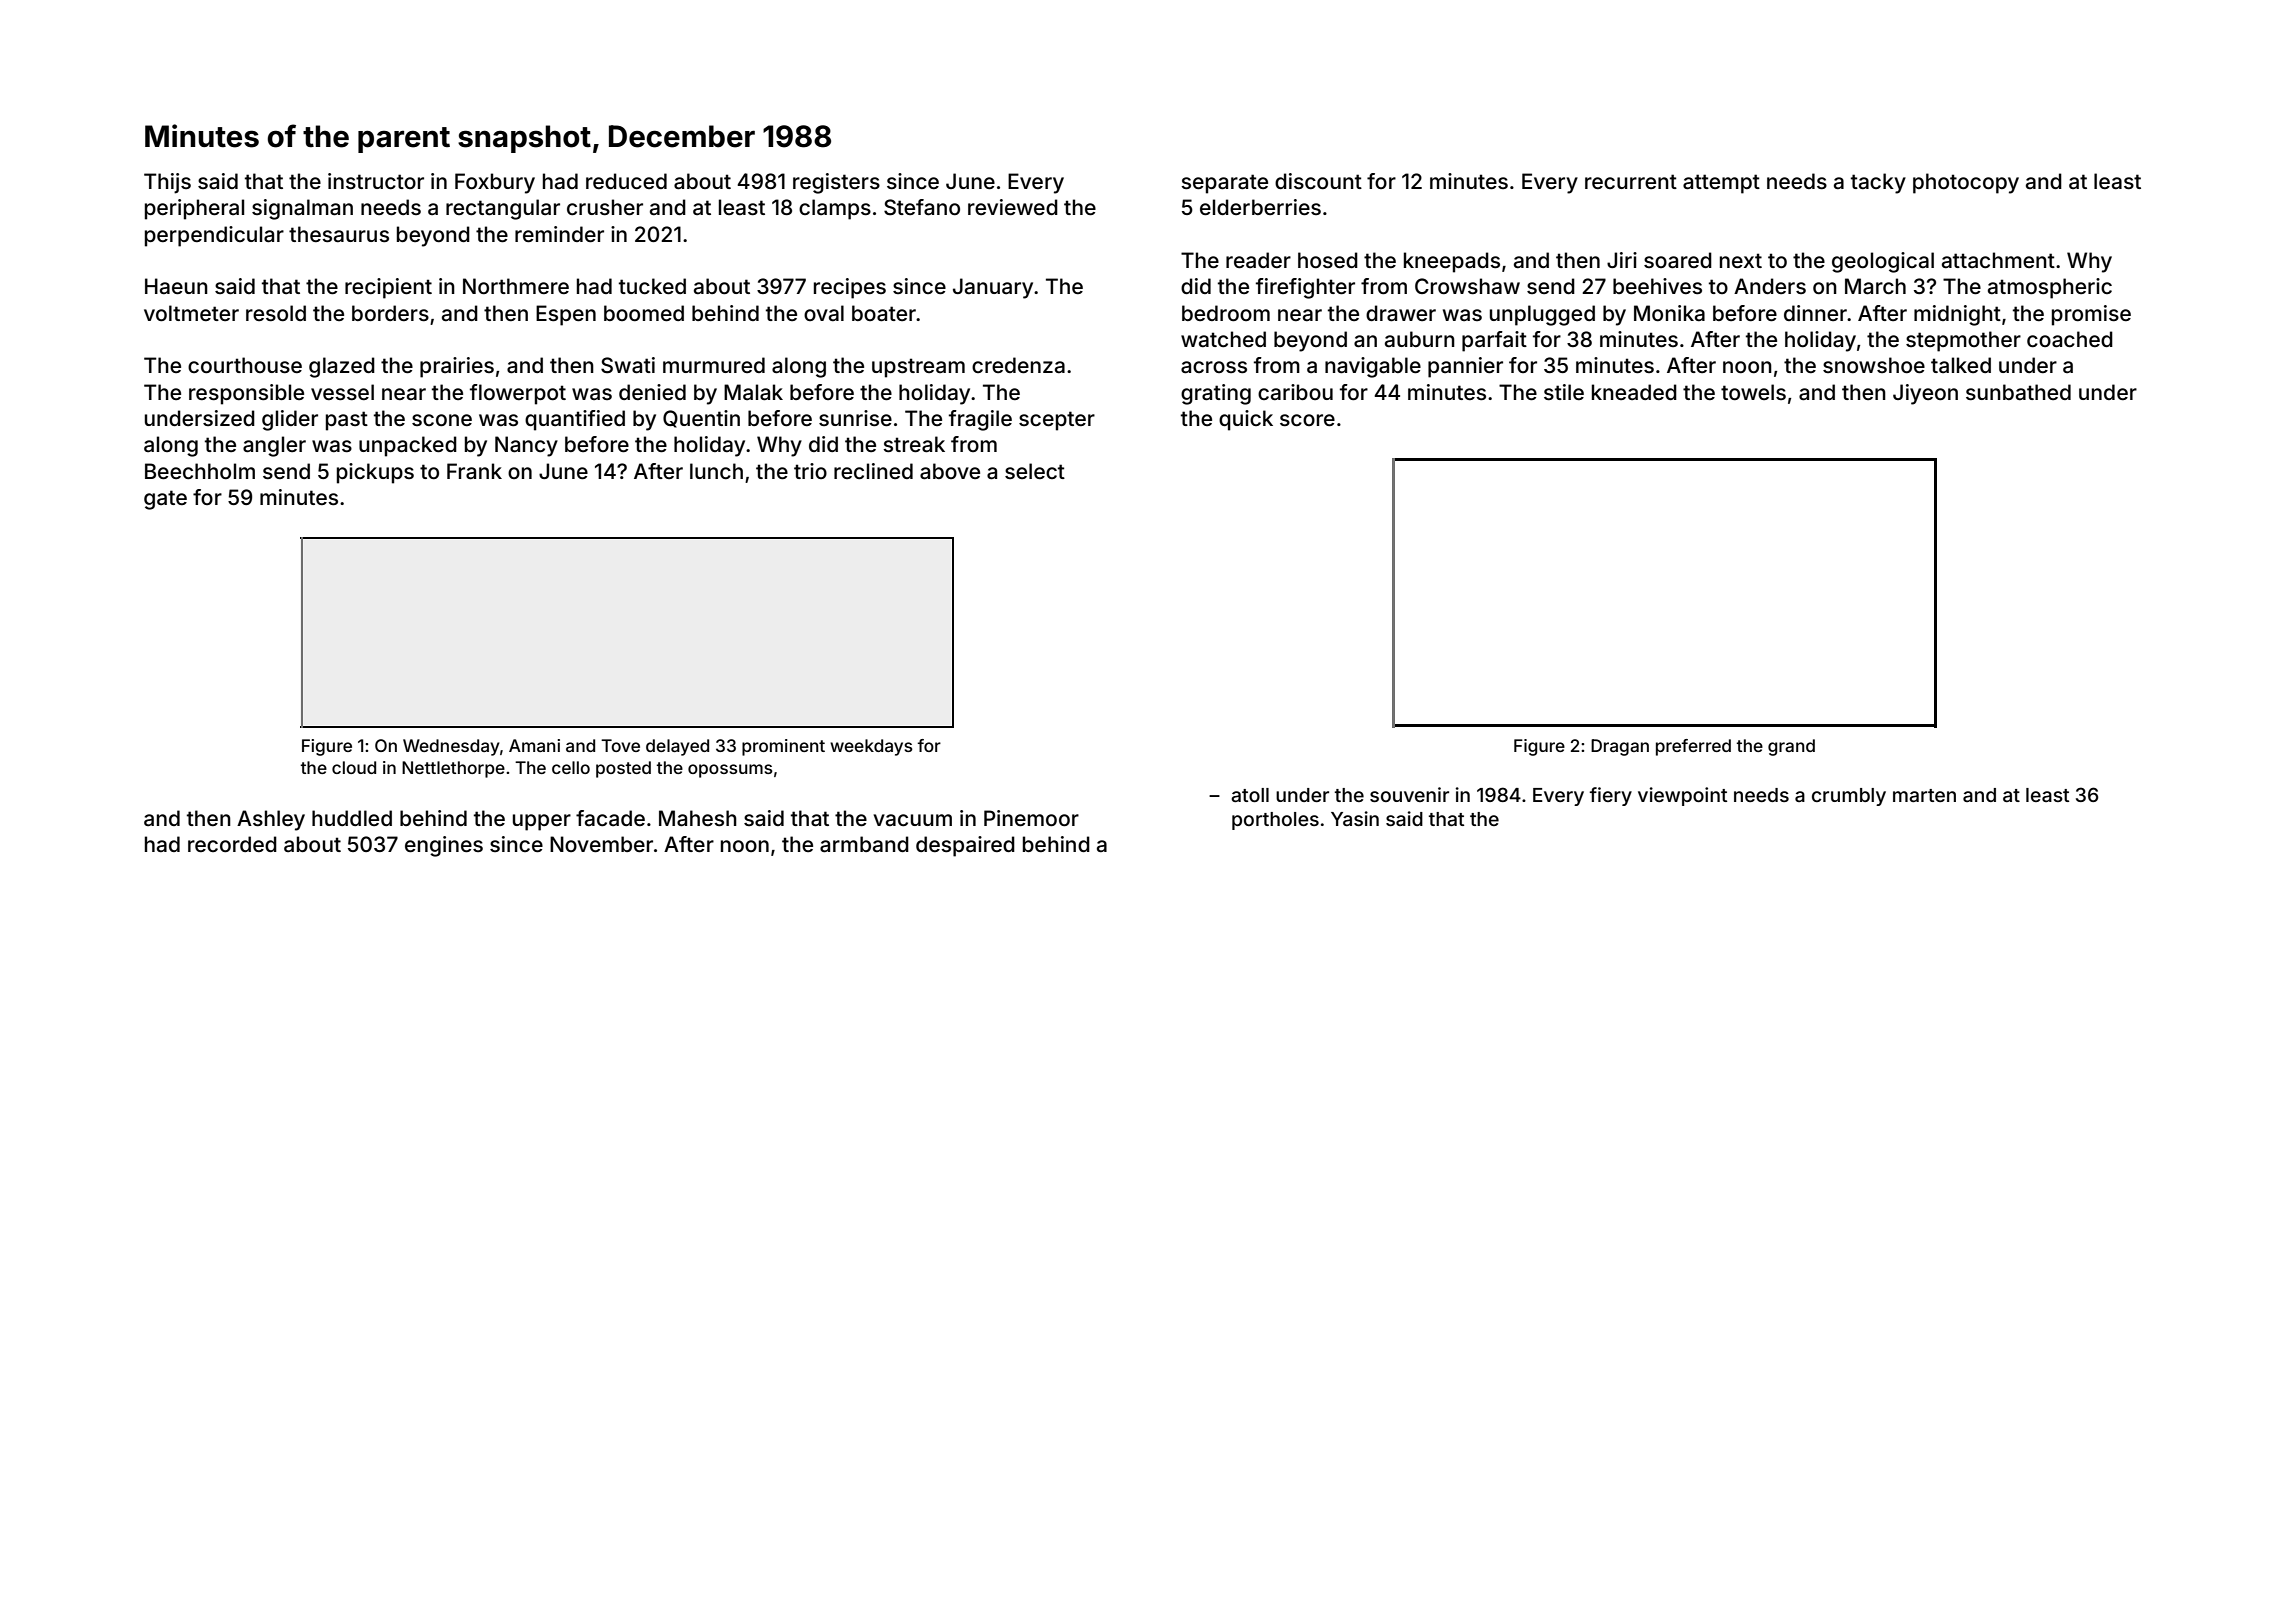 The width and height of the screenshot is (2292, 1620). I want to click on courthouse, so click(245, 365).
